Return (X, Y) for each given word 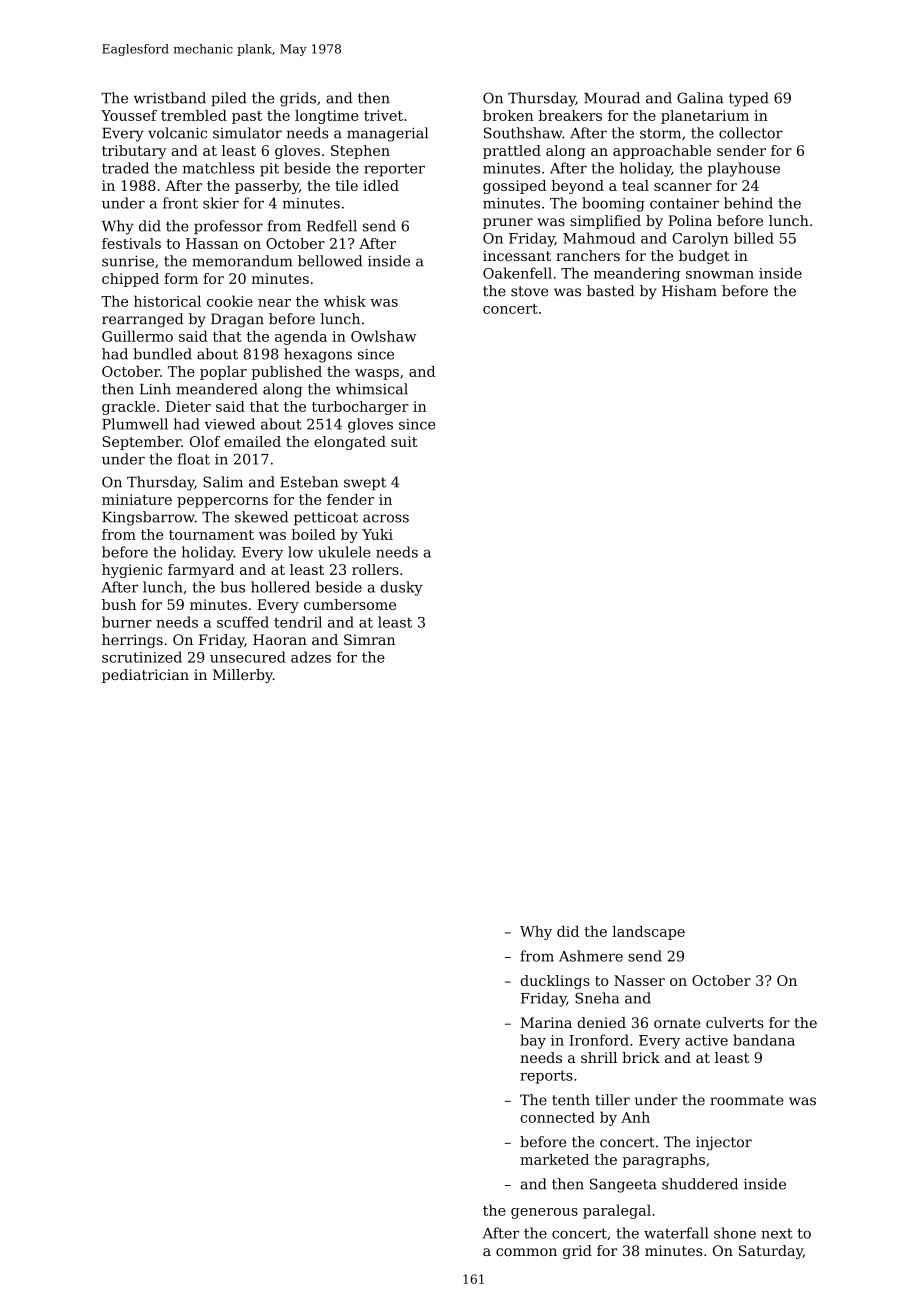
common (526, 1252)
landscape (648, 933)
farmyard (201, 571)
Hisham (689, 291)
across (386, 518)
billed (754, 238)
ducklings (555, 982)
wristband (170, 98)
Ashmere (591, 956)
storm (660, 133)
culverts (735, 1022)
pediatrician (145, 676)
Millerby (243, 676)
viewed (229, 424)
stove (529, 291)
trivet (383, 115)
